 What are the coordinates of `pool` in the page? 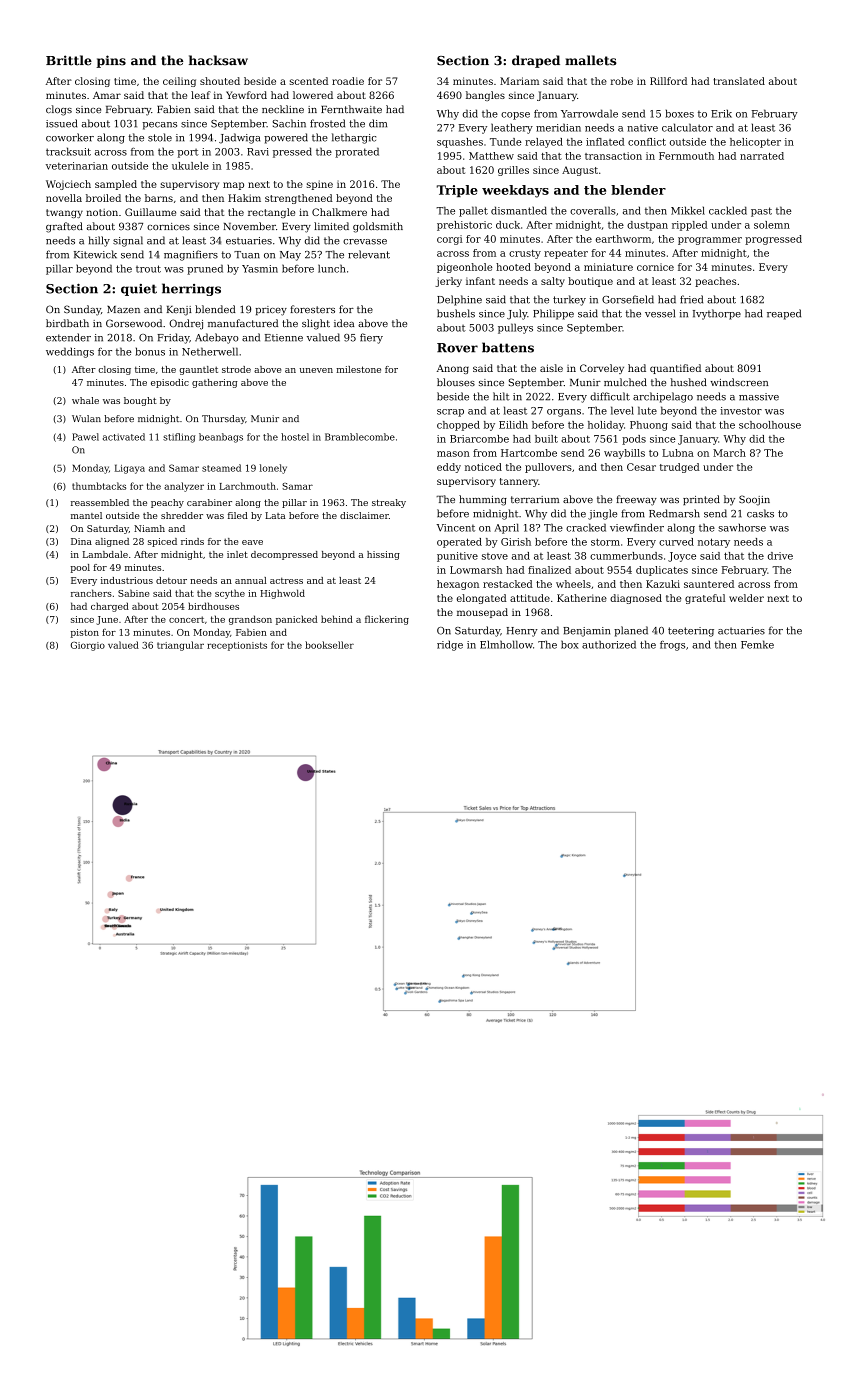 It's located at (80, 568).
